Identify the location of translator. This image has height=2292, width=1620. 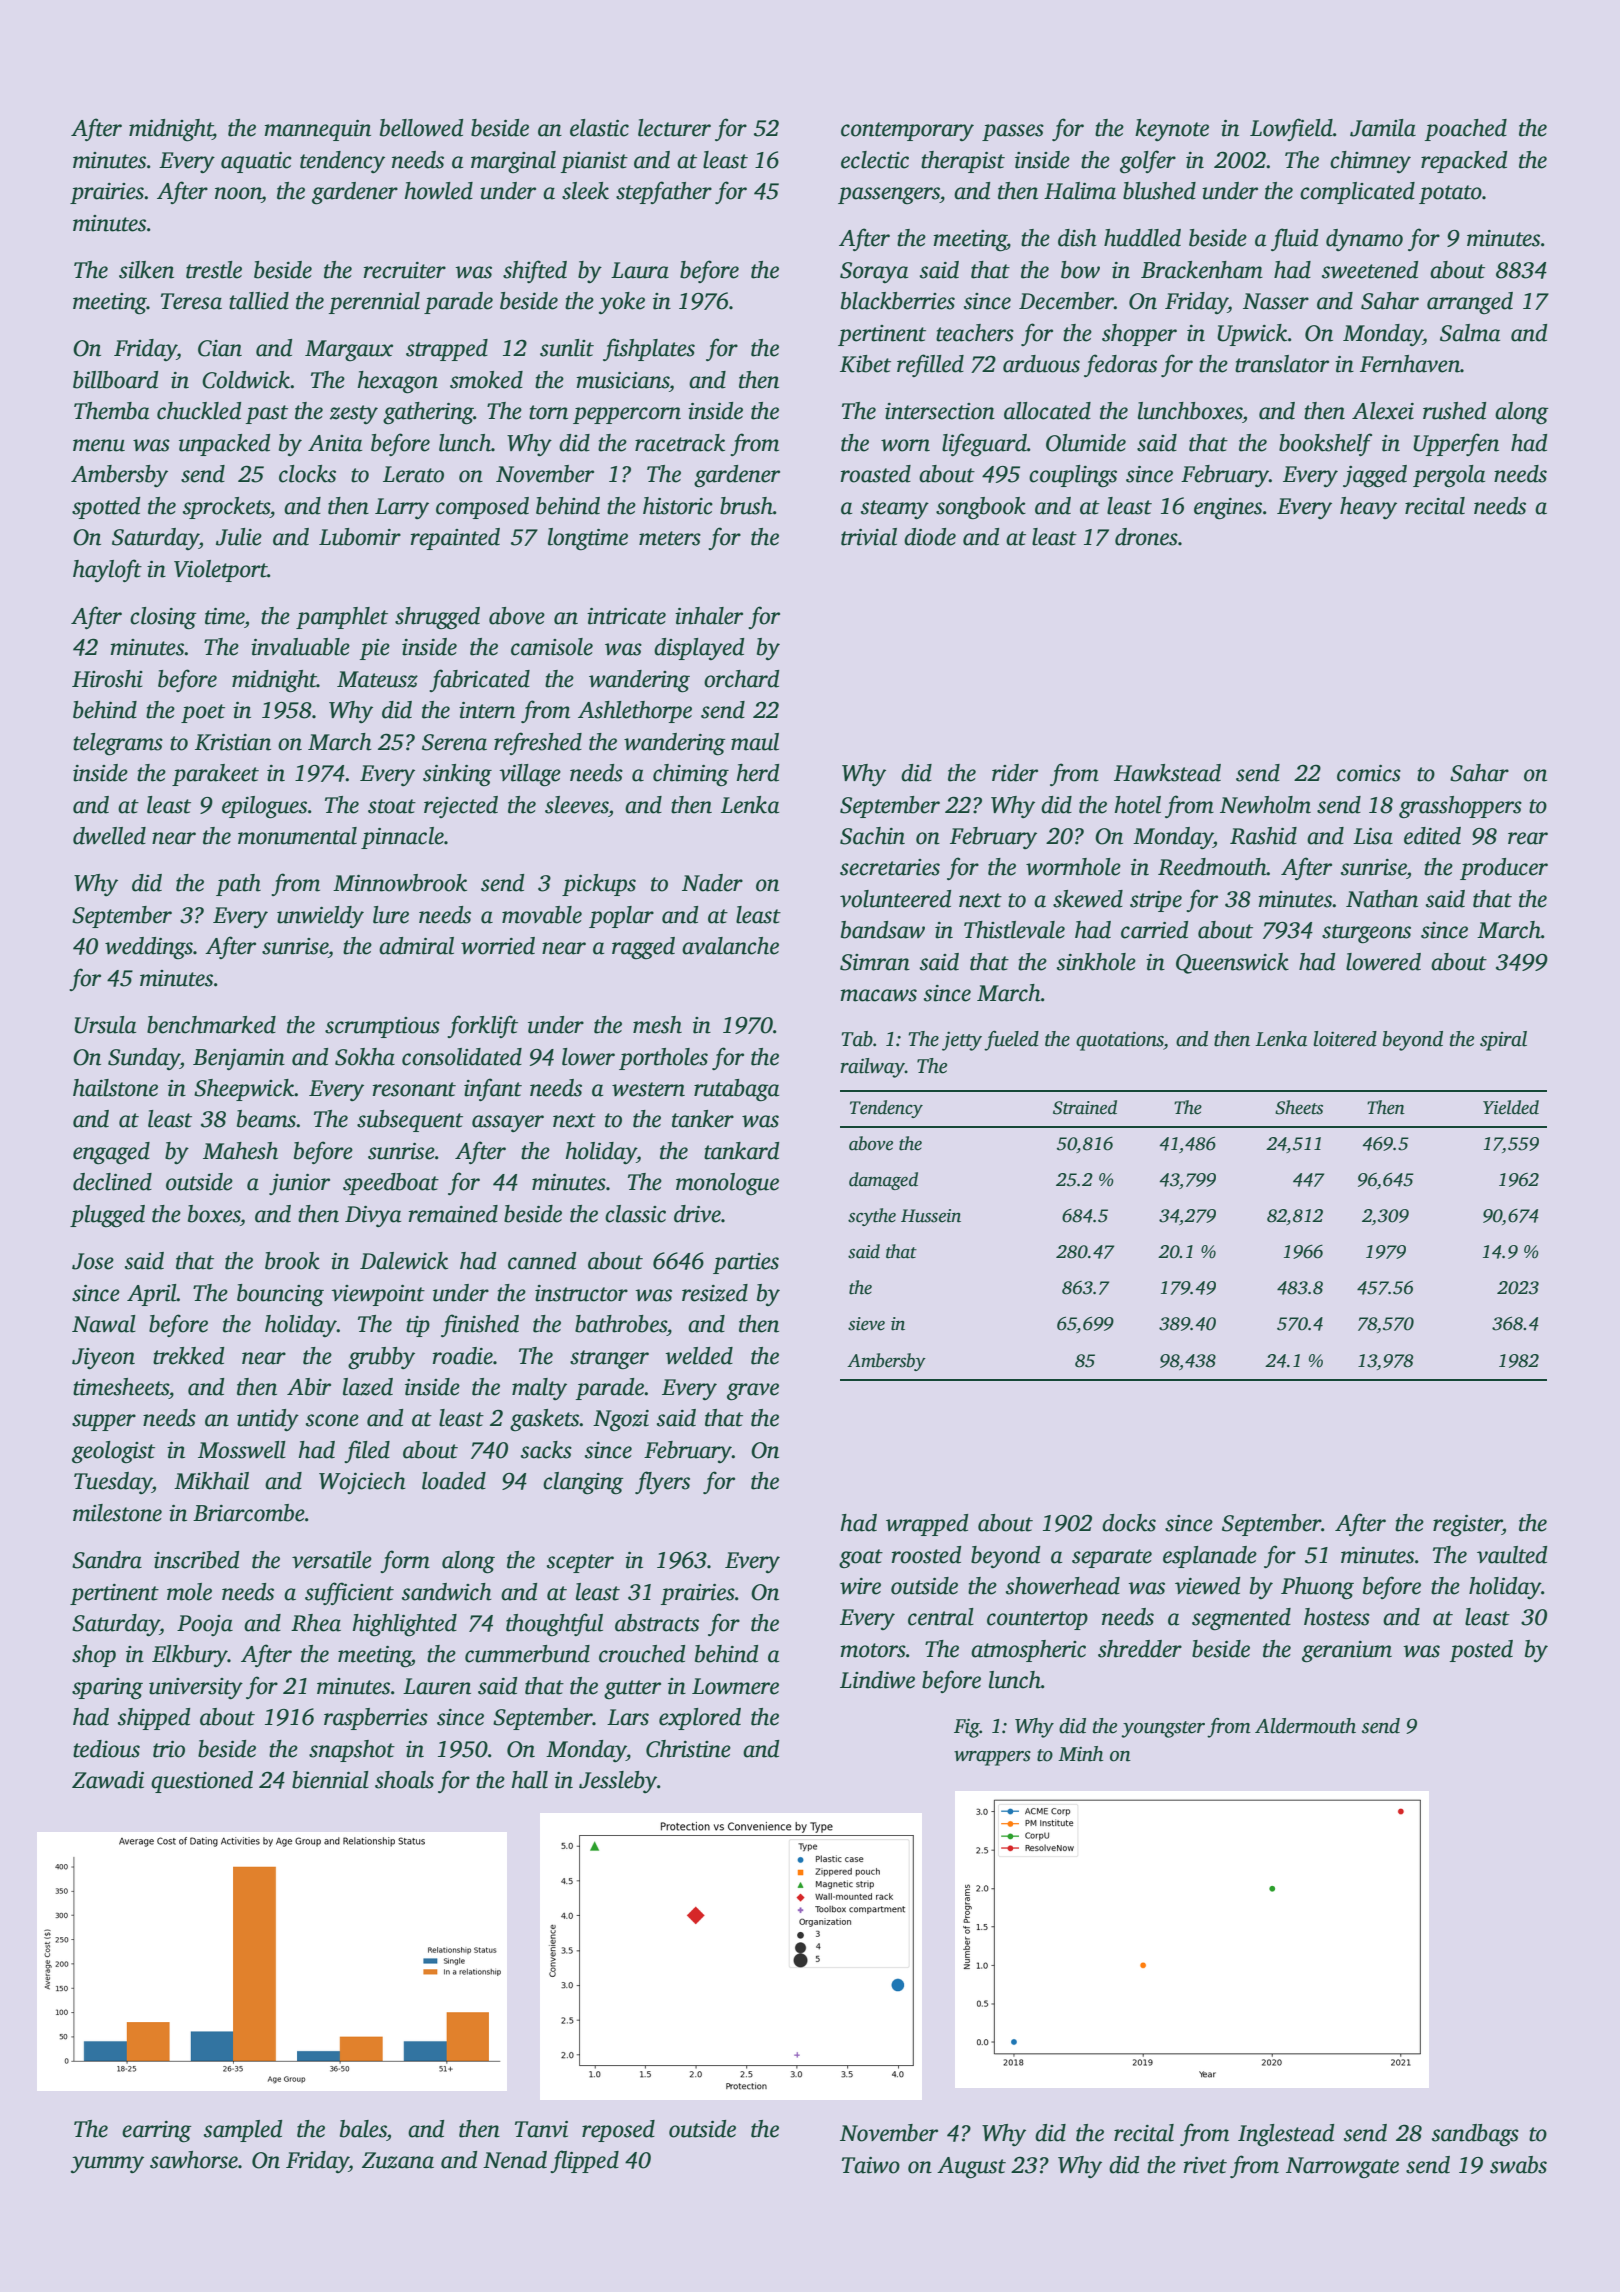
(1282, 364).
